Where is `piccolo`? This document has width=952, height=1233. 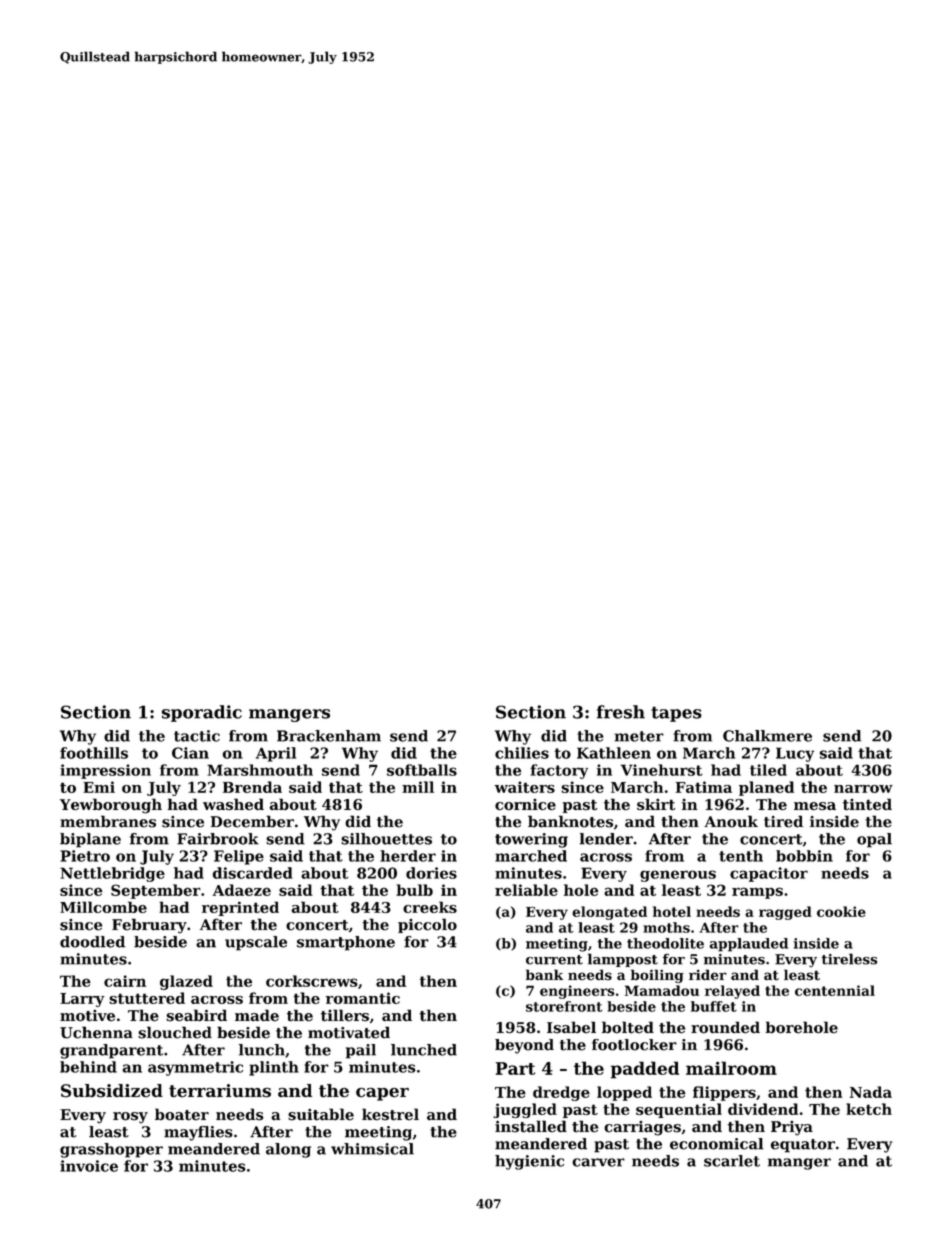 piccolo is located at coordinates (427, 925).
